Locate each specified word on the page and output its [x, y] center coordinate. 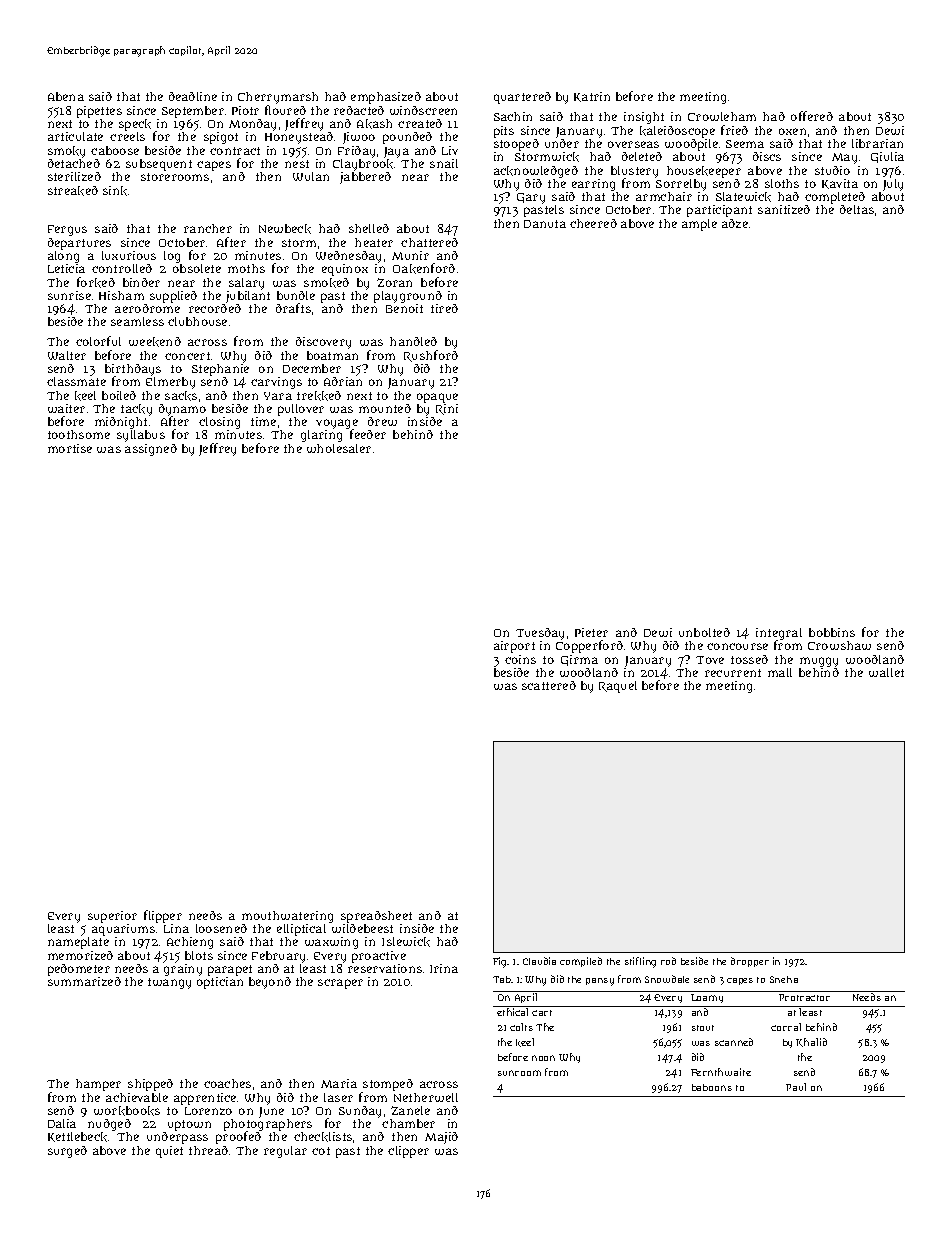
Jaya [396, 152]
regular [285, 1152]
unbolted [704, 632]
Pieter [591, 632]
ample [699, 225]
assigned [151, 450]
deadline [193, 96]
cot [321, 1151]
